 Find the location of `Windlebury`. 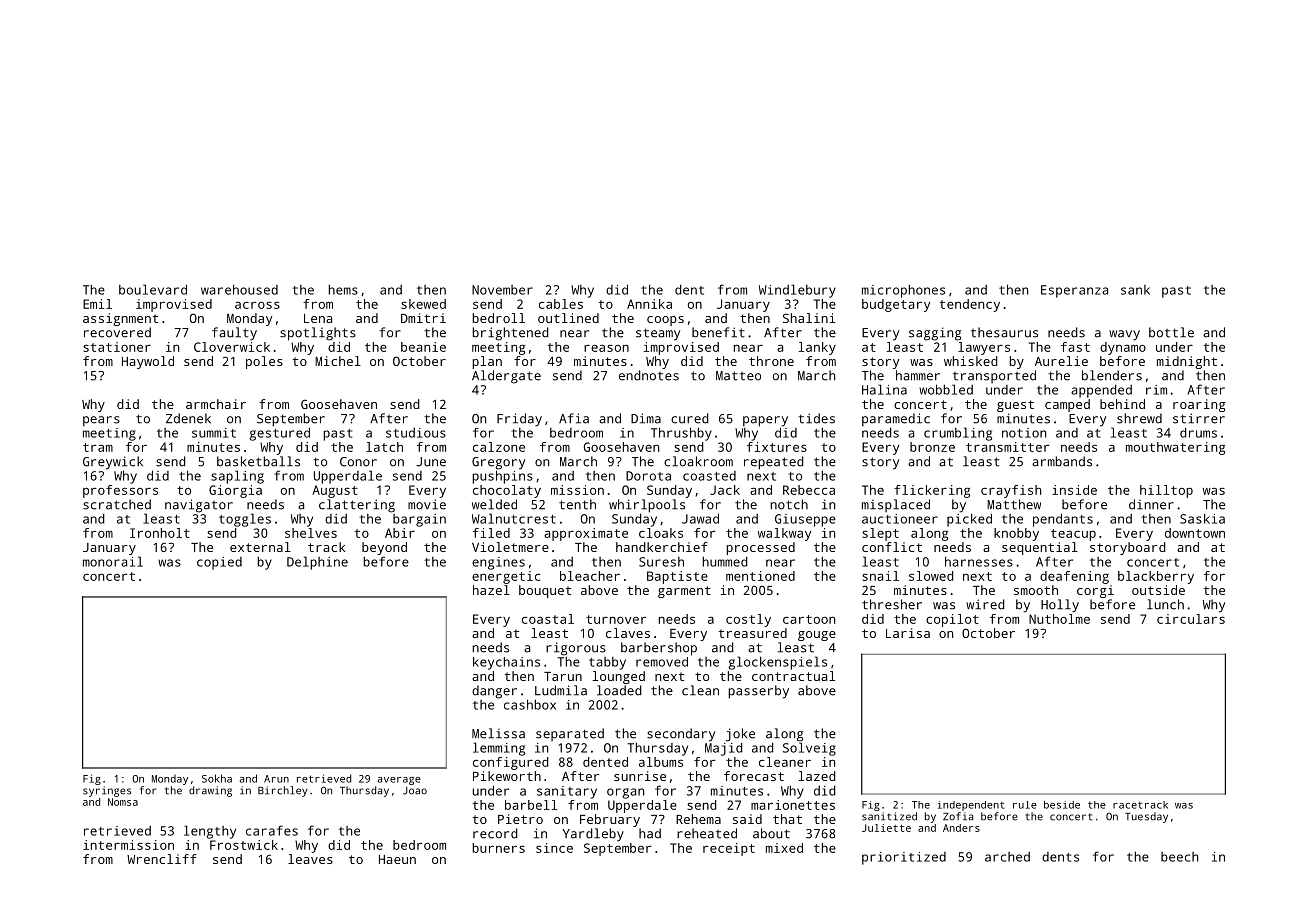

Windlebury is located at coordinates (797, 291).
